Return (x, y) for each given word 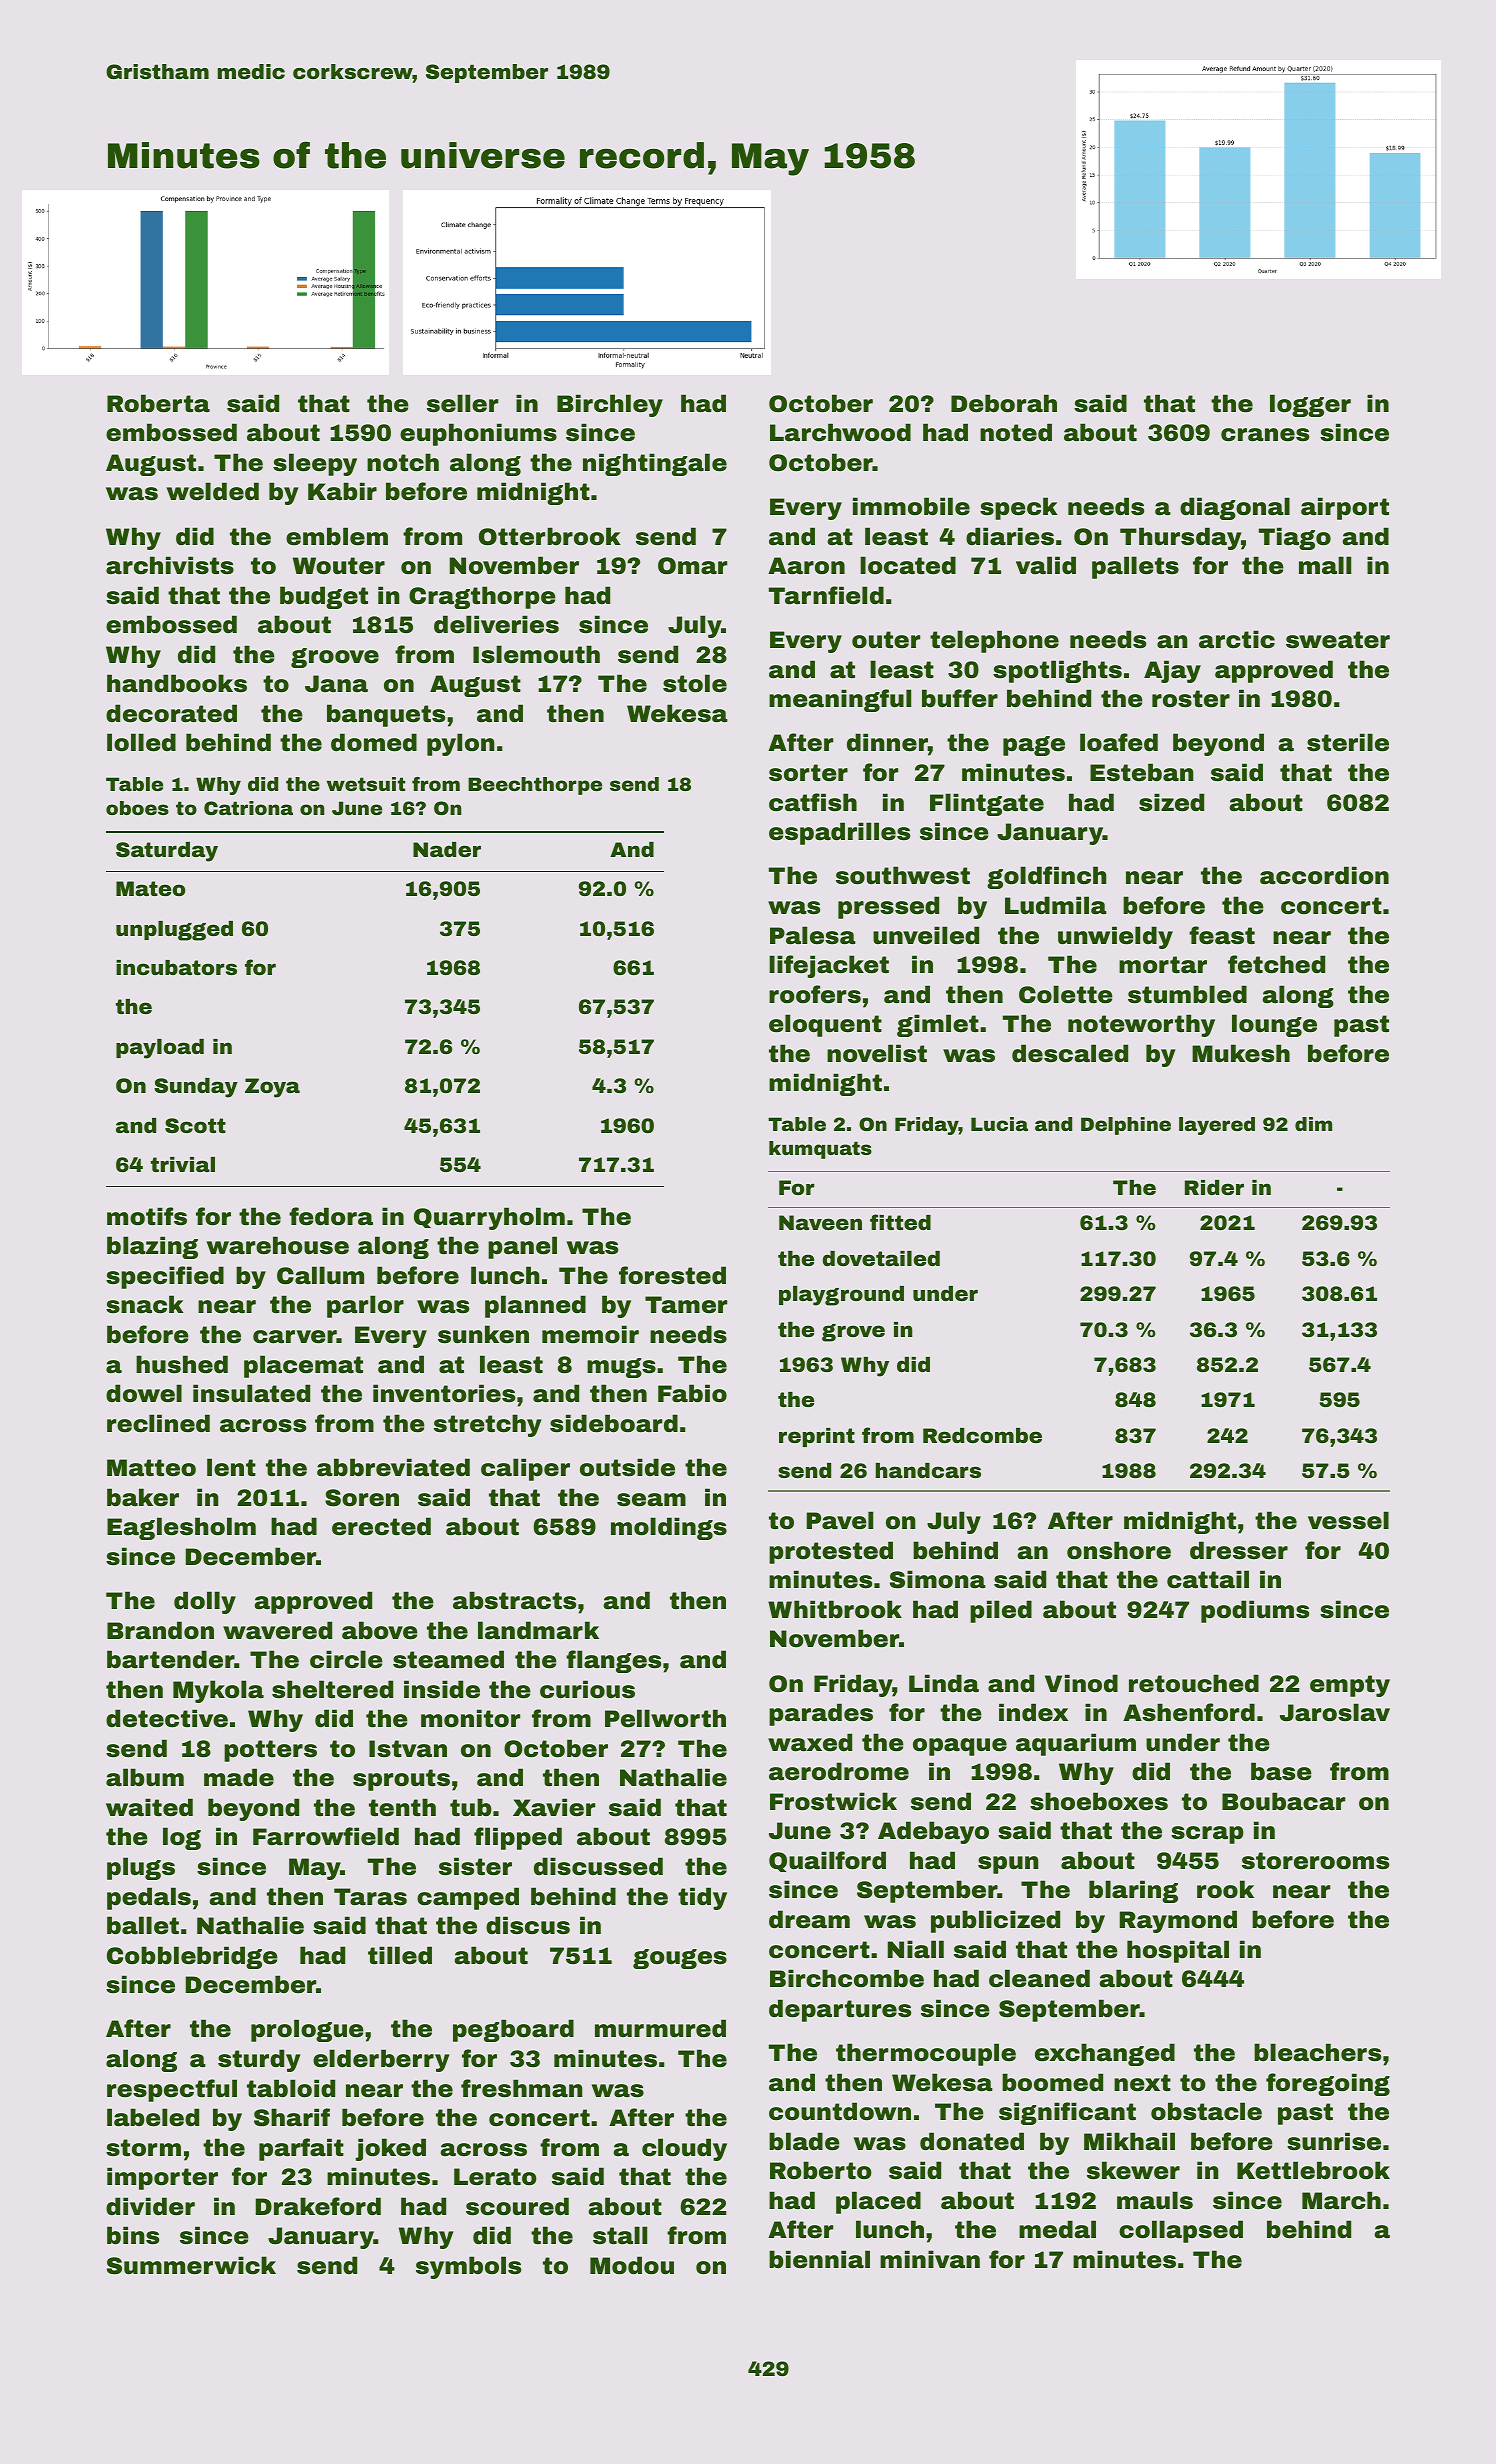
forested (672, 1275)
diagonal (1235, 508)
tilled (400, 1955)
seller (462, 403)
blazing (152, 1247)
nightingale (655, 464)
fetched (1276, 964)
